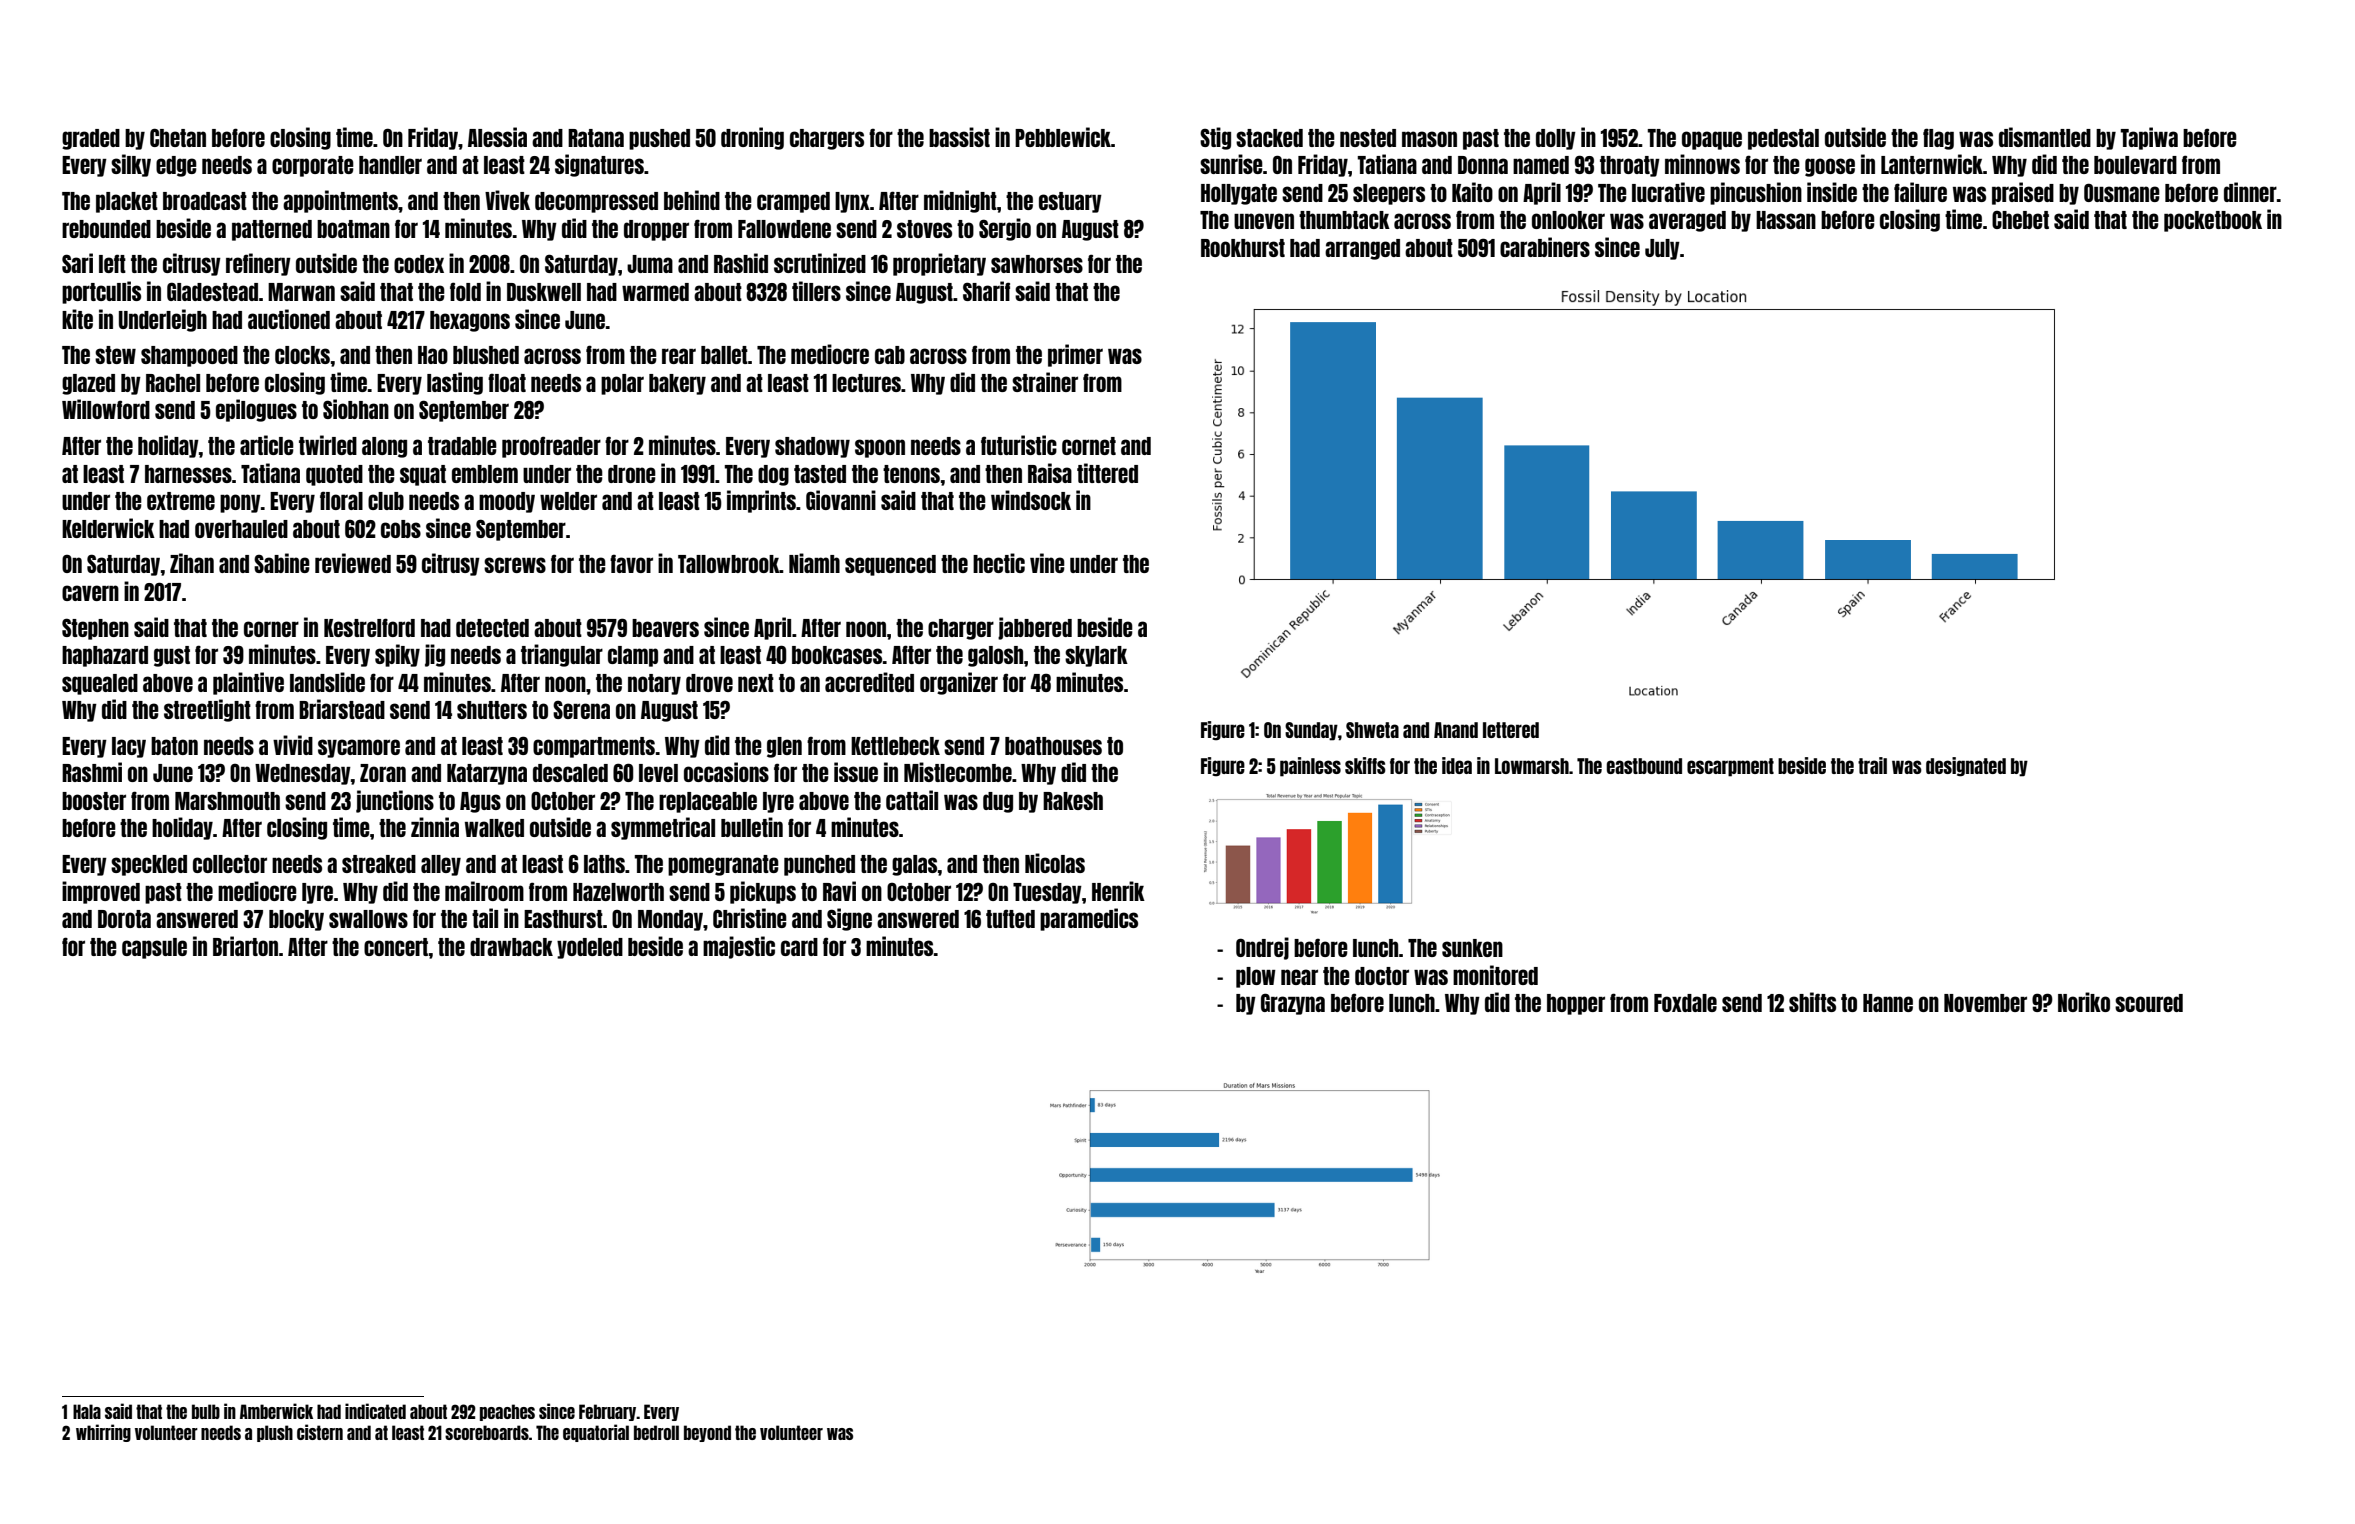  I want to click on vine, so click(1047, 563).
